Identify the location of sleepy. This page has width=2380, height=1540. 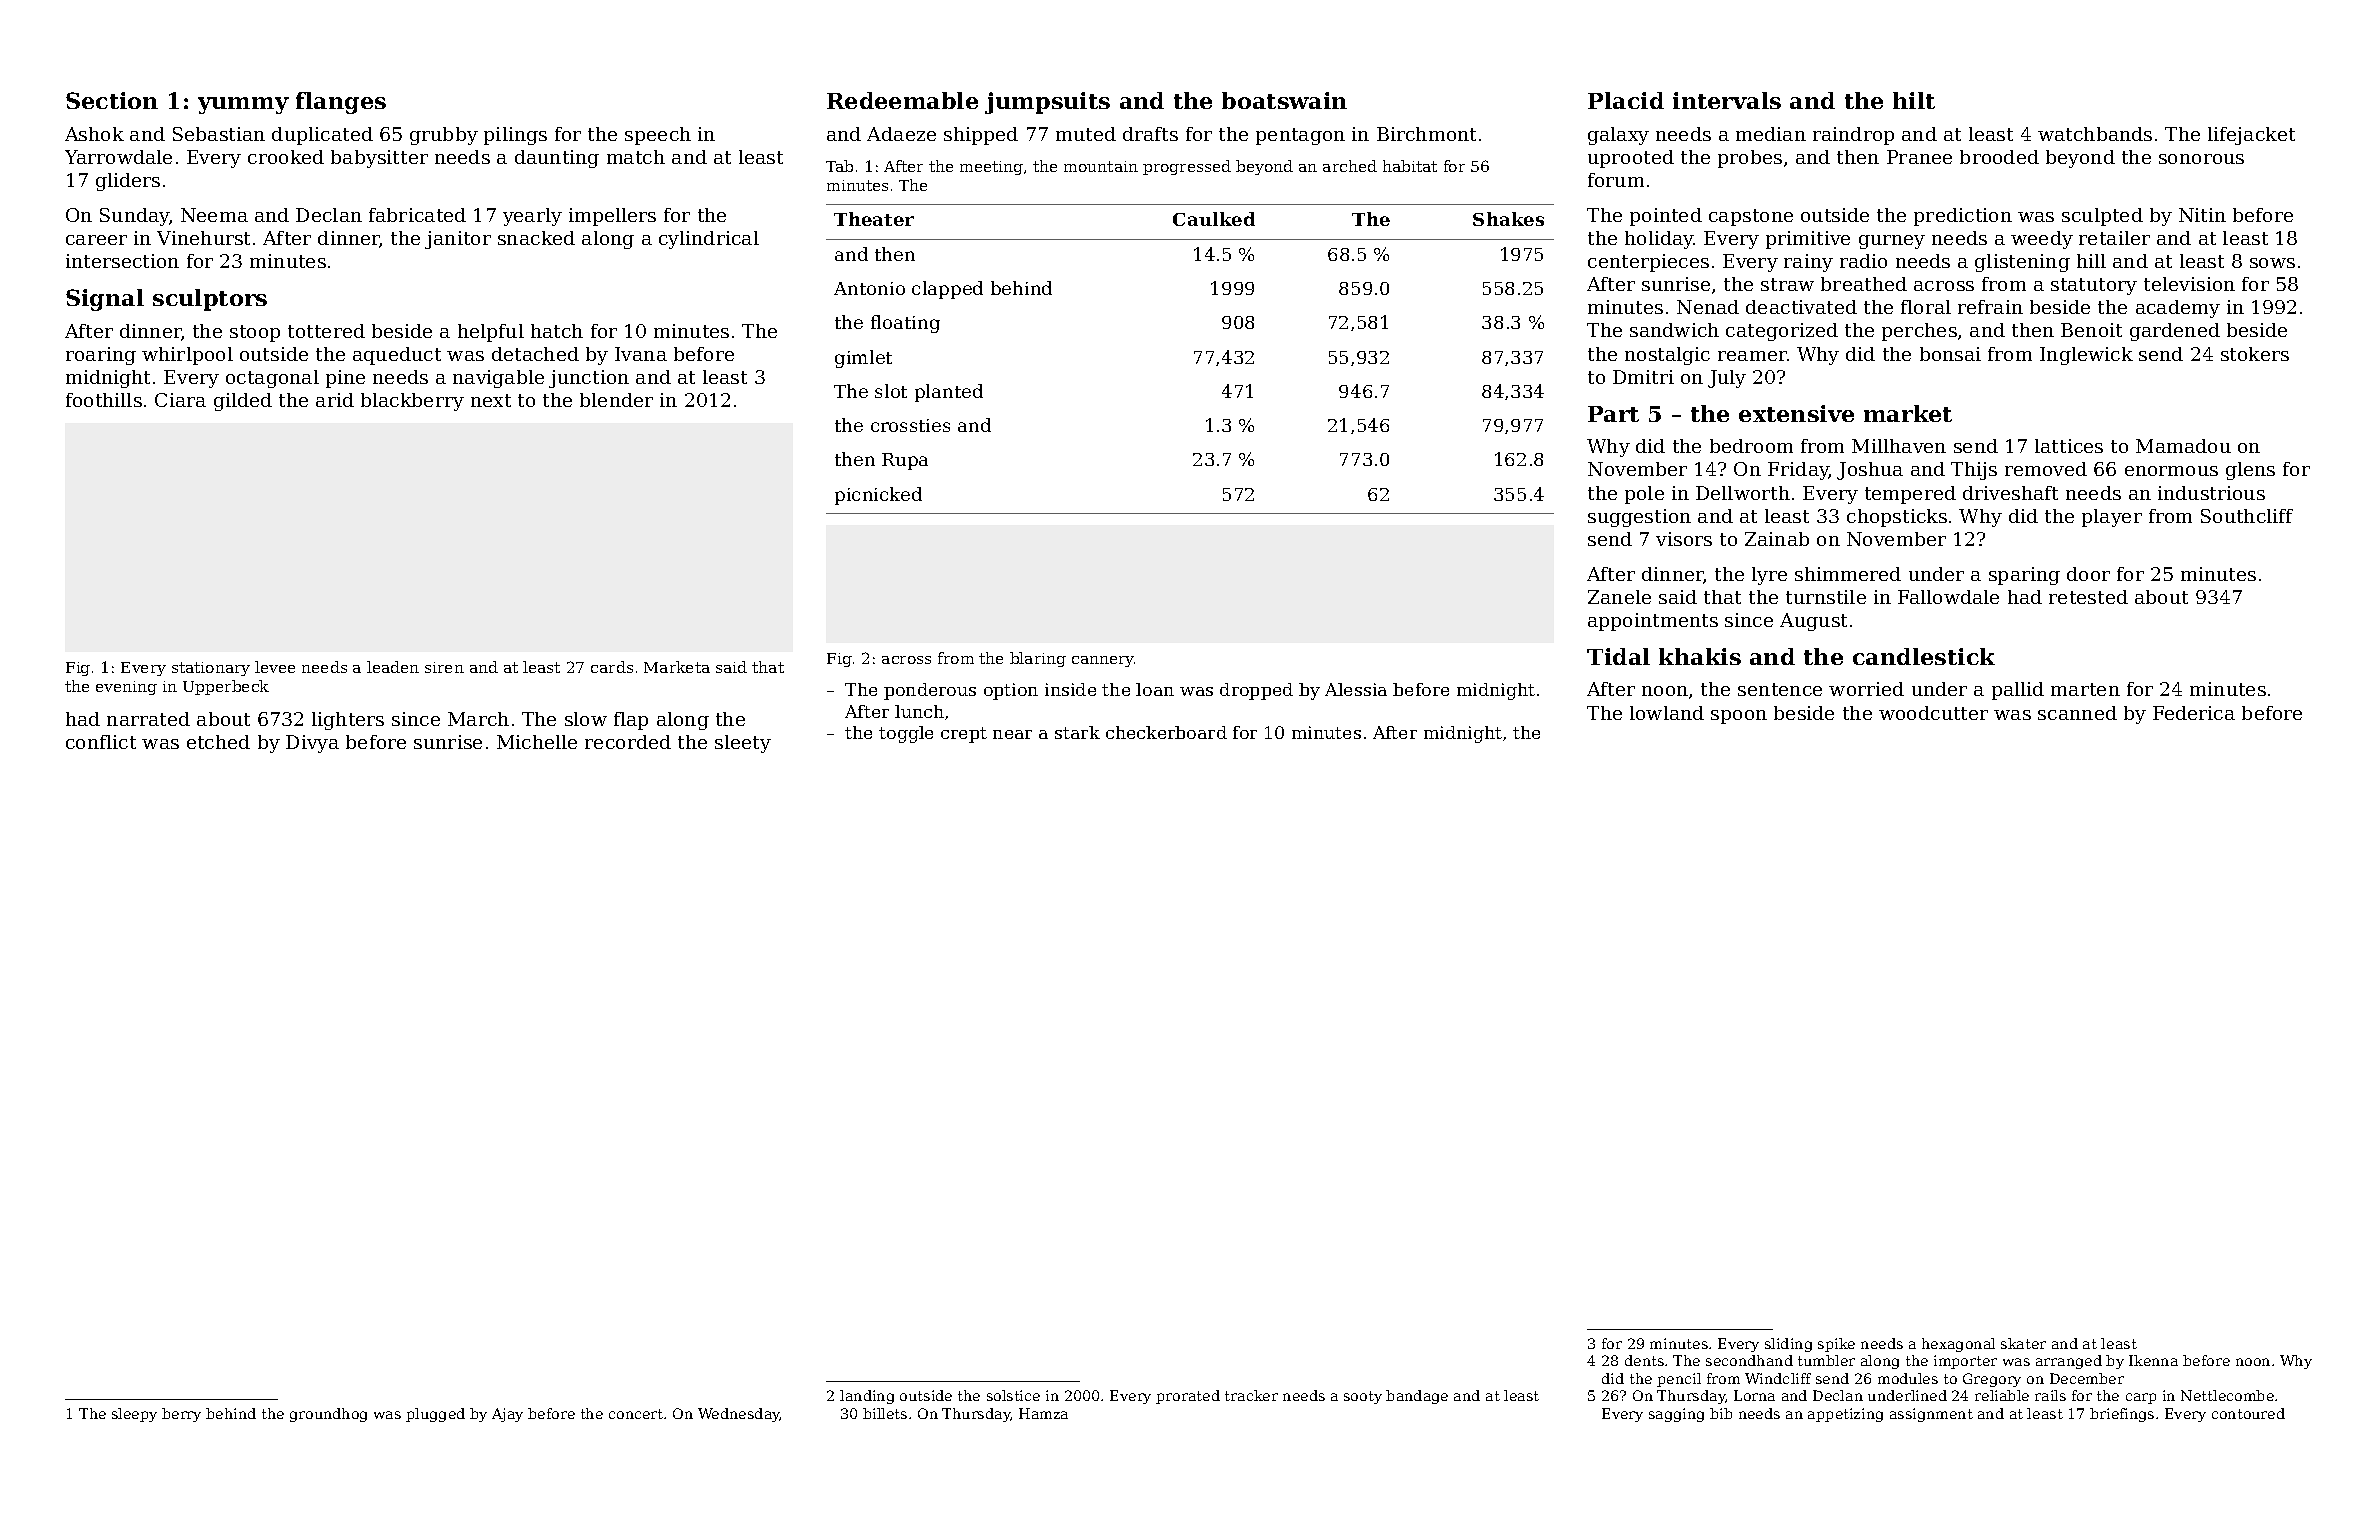
(134, 1415).
